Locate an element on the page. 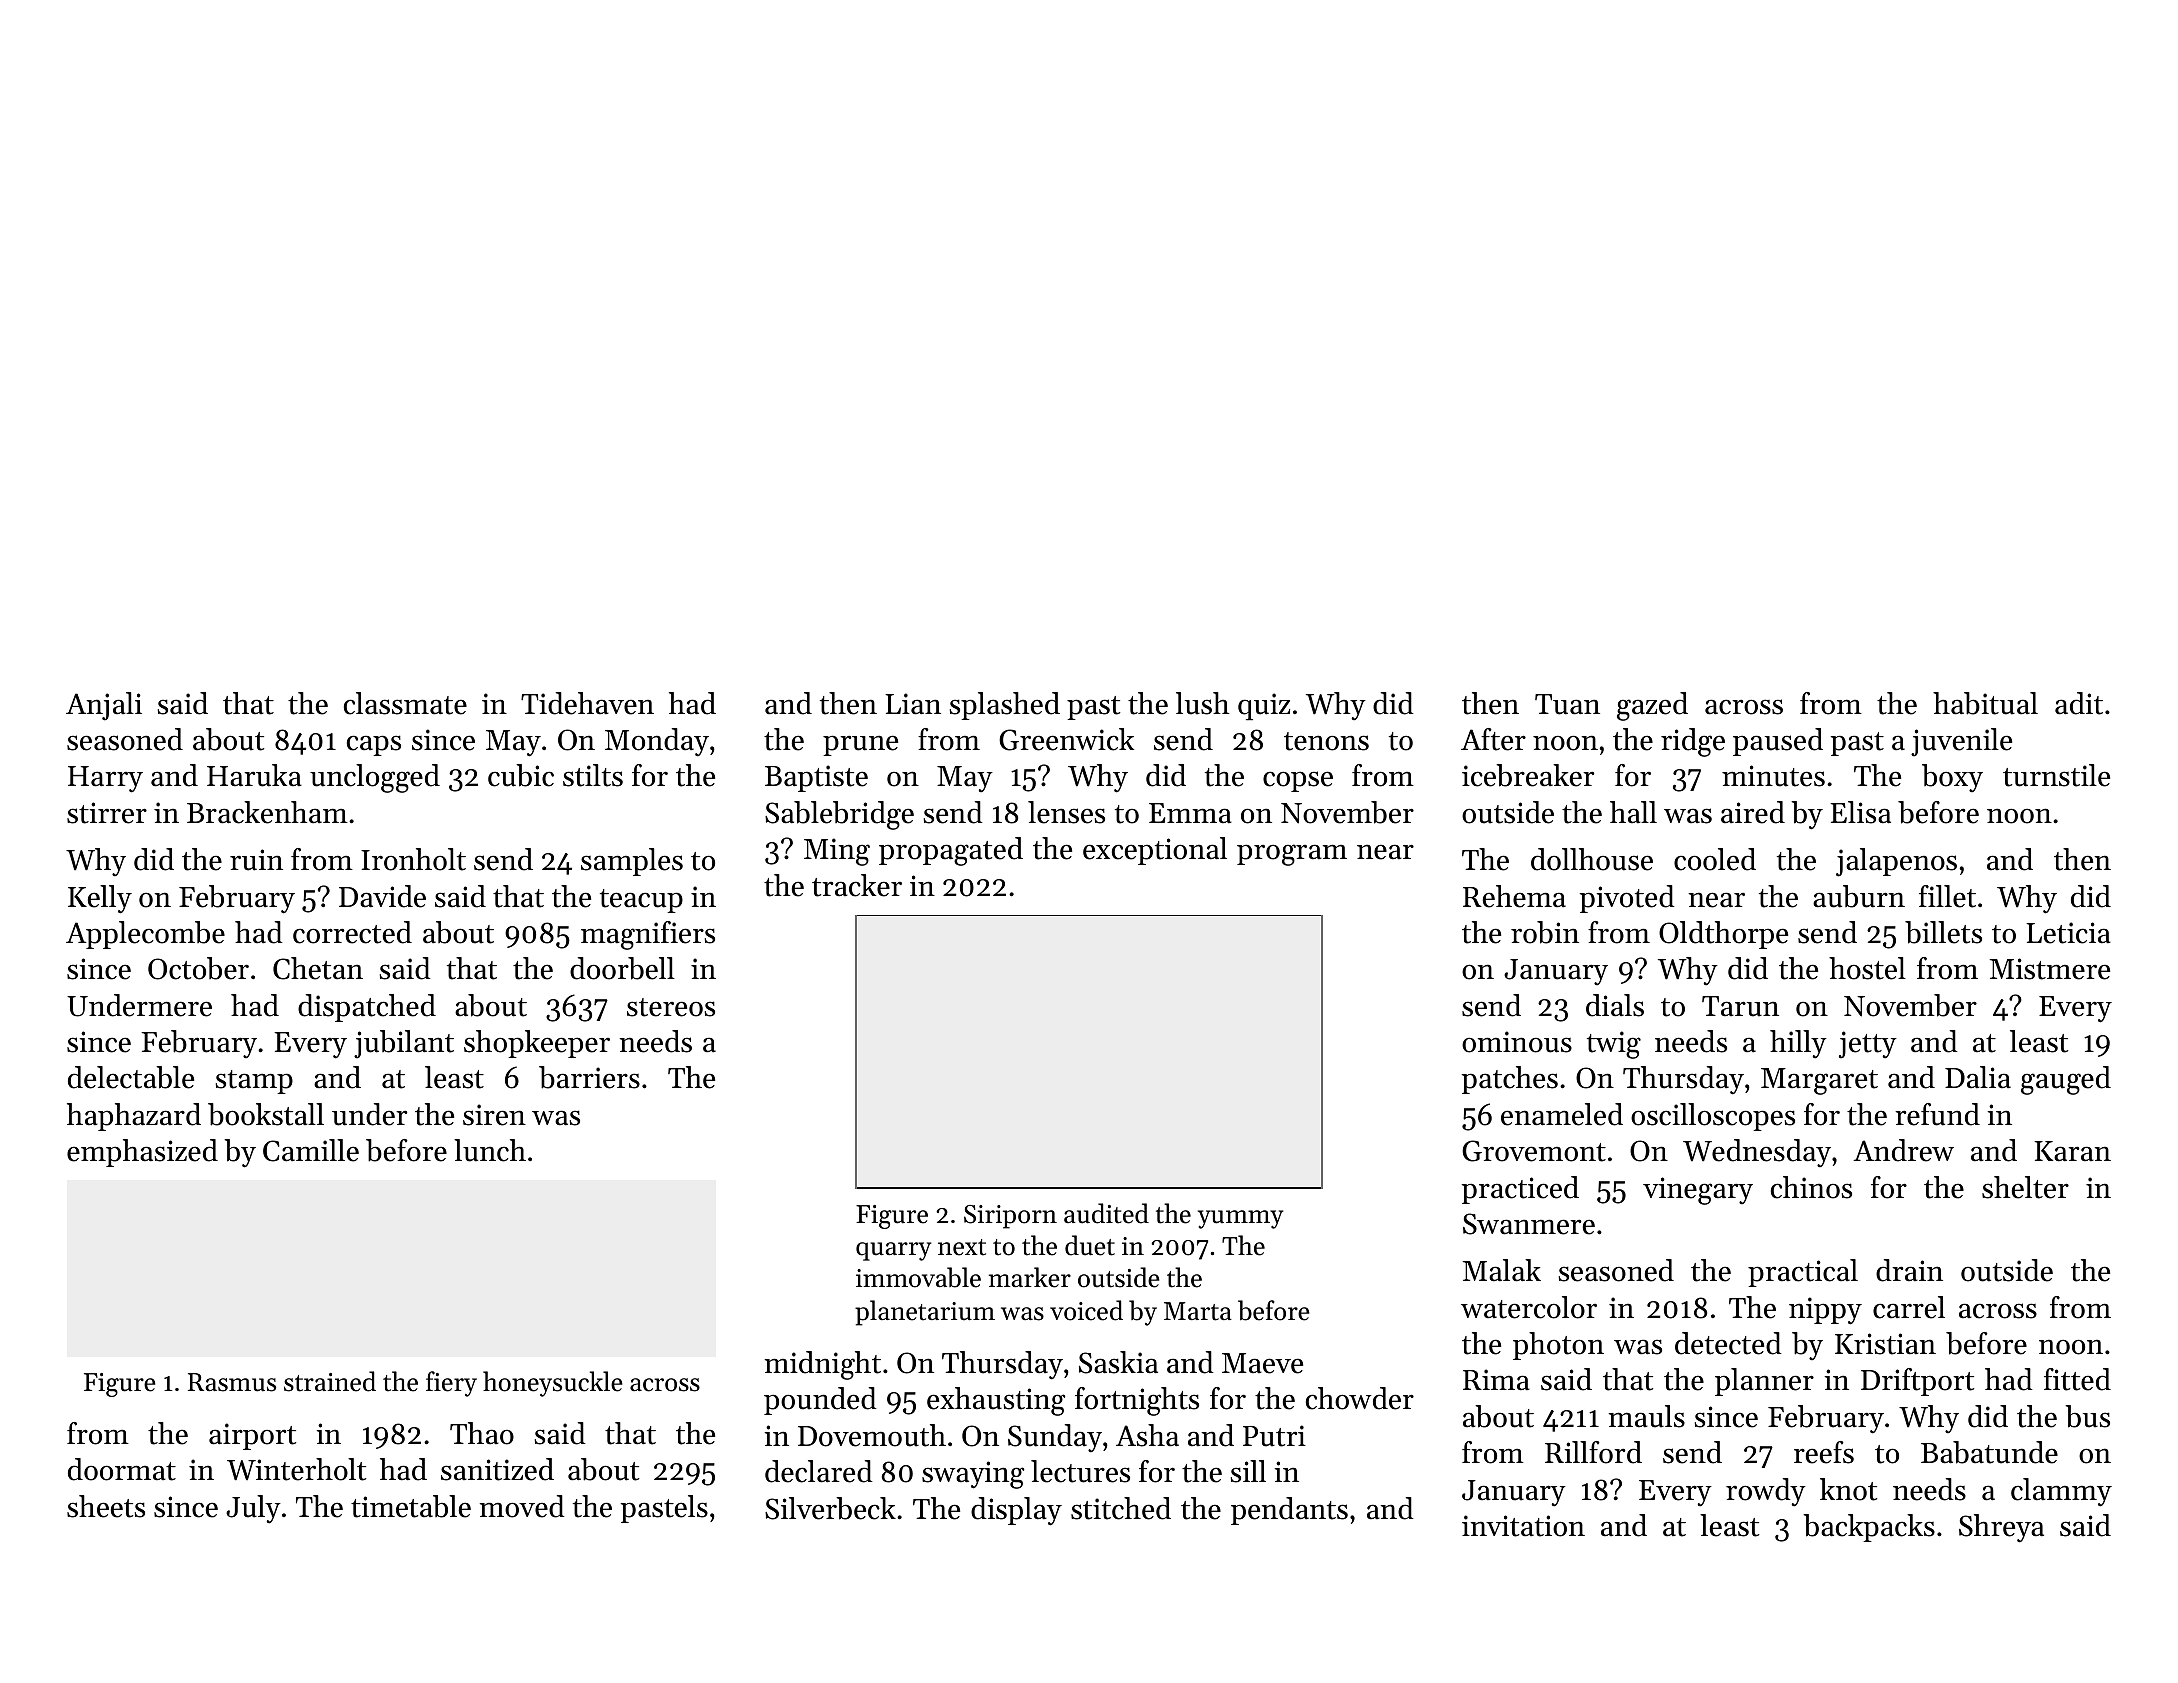 The image size is (2178, 1683). adit is located at coordinates (2079, 703).
